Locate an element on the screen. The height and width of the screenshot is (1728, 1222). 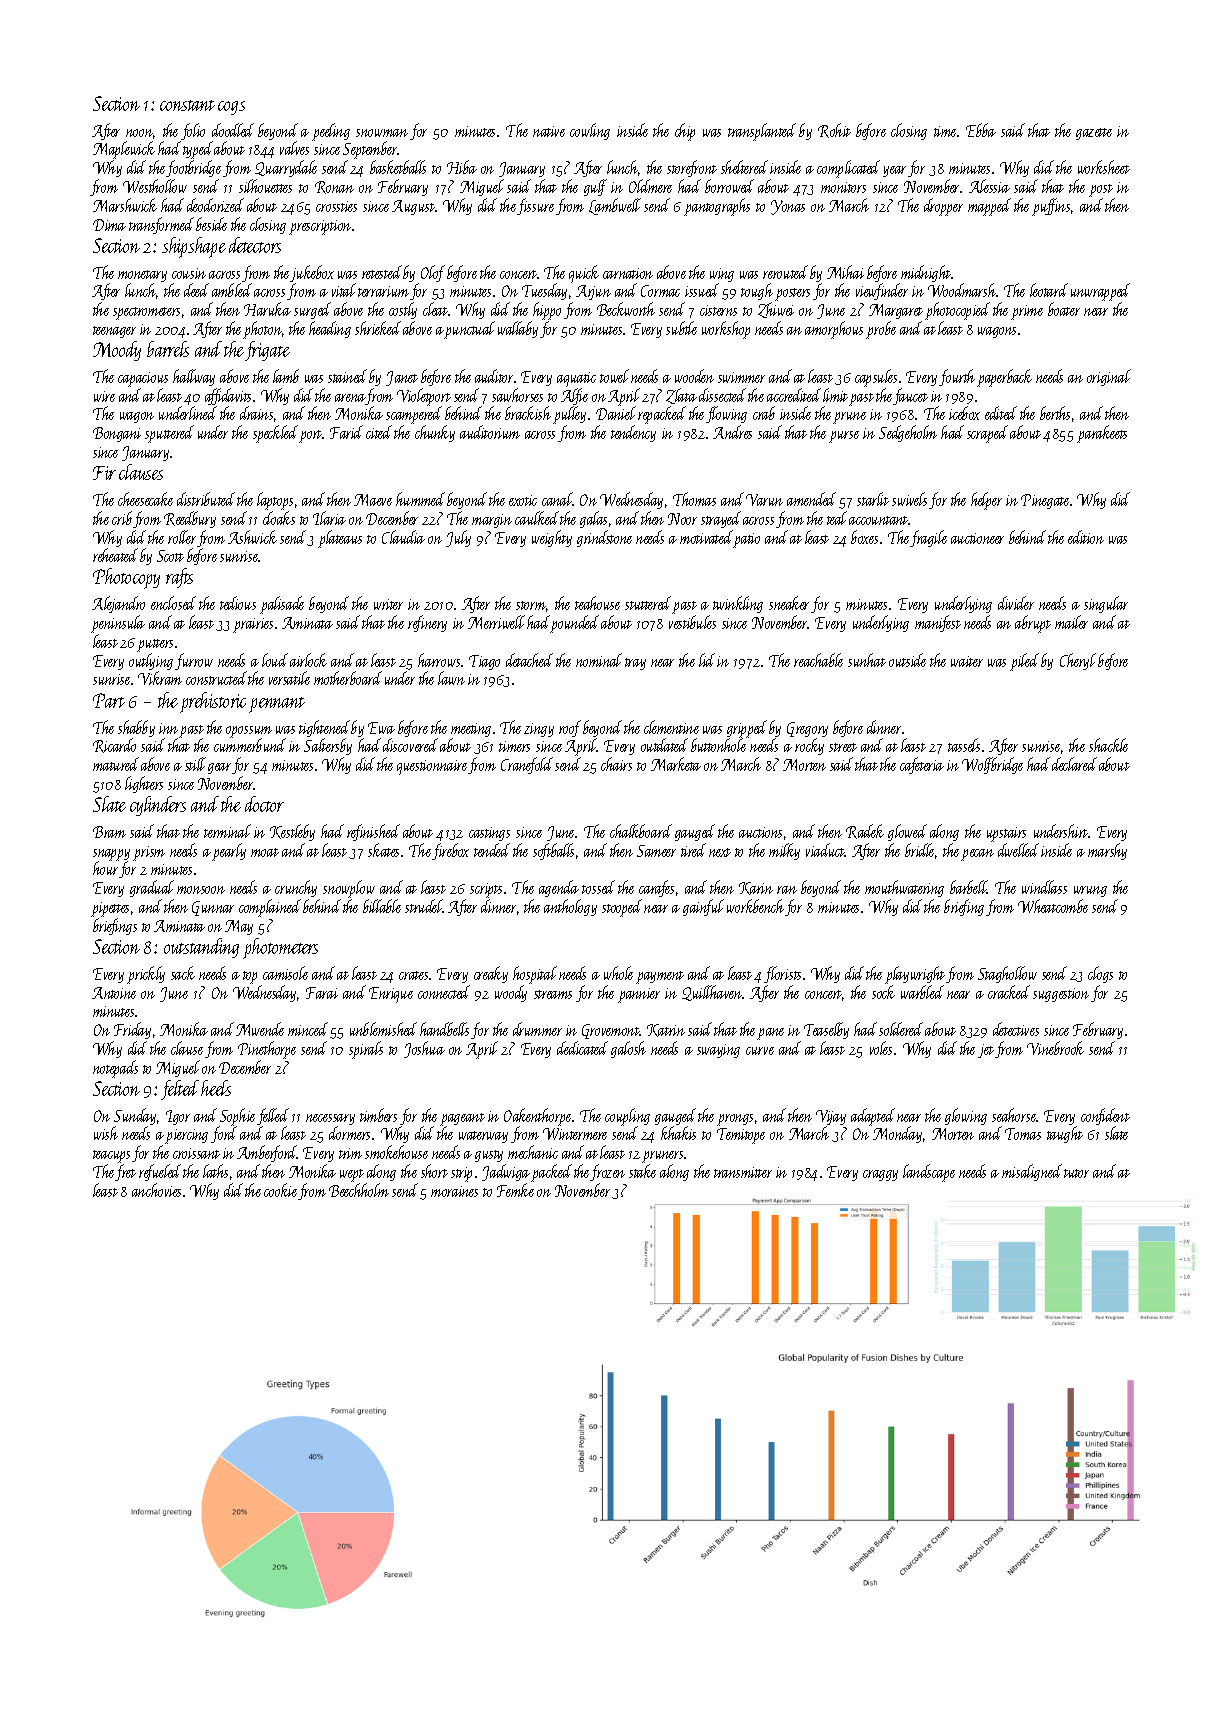
stuttered is located at coordinates (649, 605).
